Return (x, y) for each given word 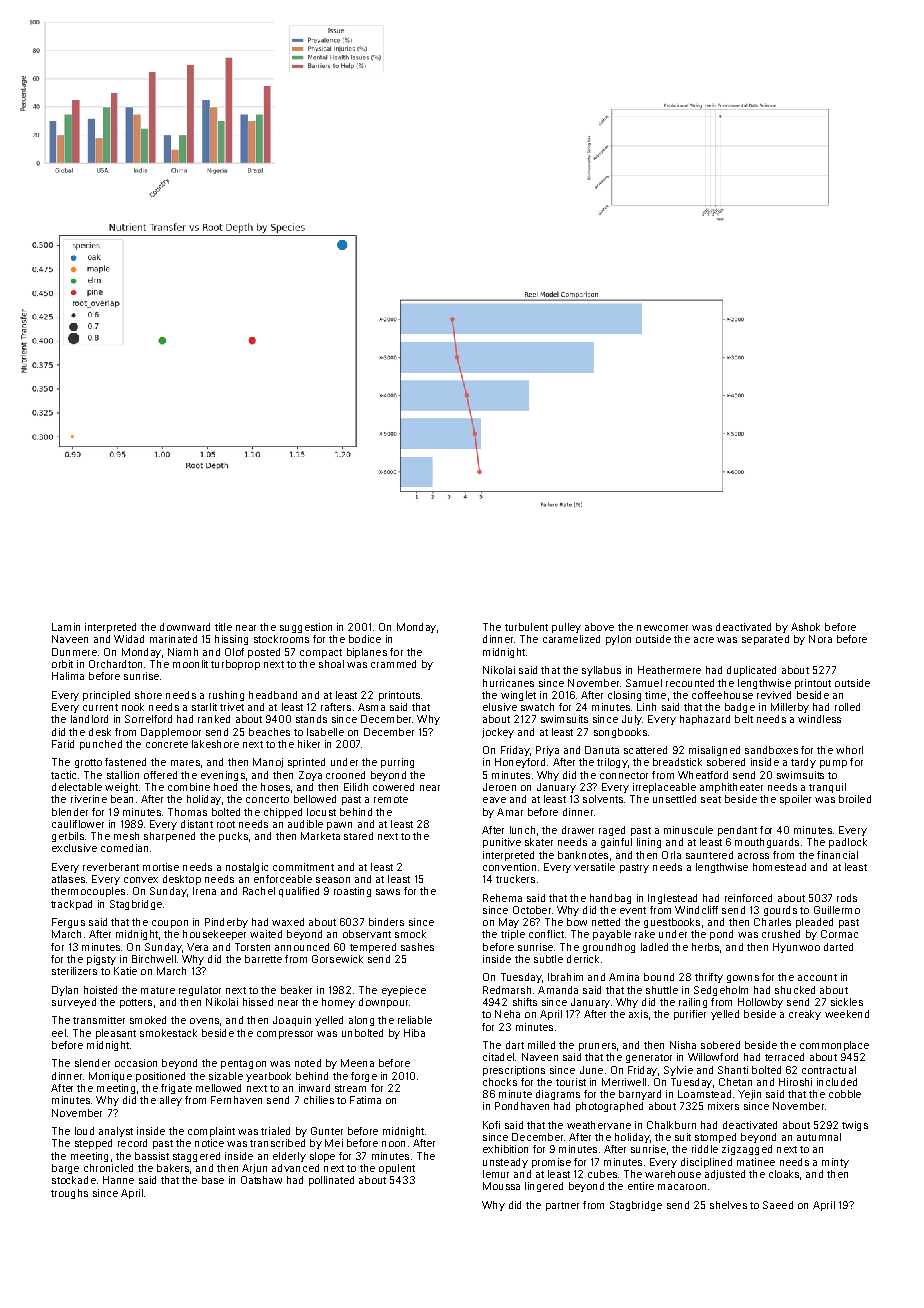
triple (513, 935)
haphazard (705, 720)
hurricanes (508, 683)
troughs (69, 1194)
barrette (263, 959)
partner (562, 1206)
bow (577, 922)
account (817, 977)
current (100, 707)
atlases (68, 879)
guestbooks (672, 923)
